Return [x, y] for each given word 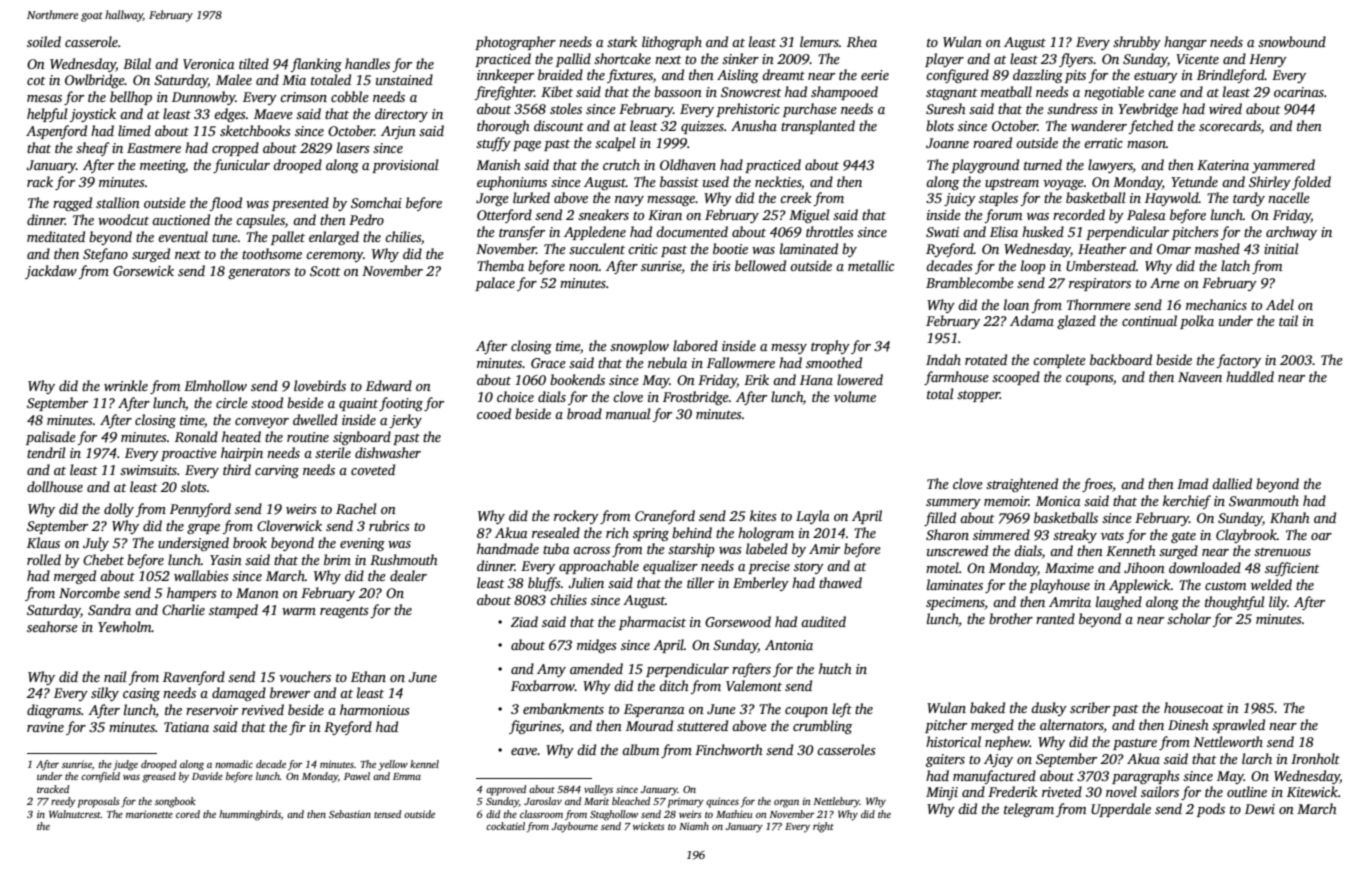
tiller [700, 582]
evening [362, 544]
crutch [621, 164]
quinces [722, 802]
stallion [118, 202]
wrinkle [126, 385]
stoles [566, 108]
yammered [1283, 166]
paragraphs [1146, 777]
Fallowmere [741, 362]
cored [188, 814]
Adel [1280, 304]
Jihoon [1144, 567]
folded [1311, 183]
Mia [294, 80]
